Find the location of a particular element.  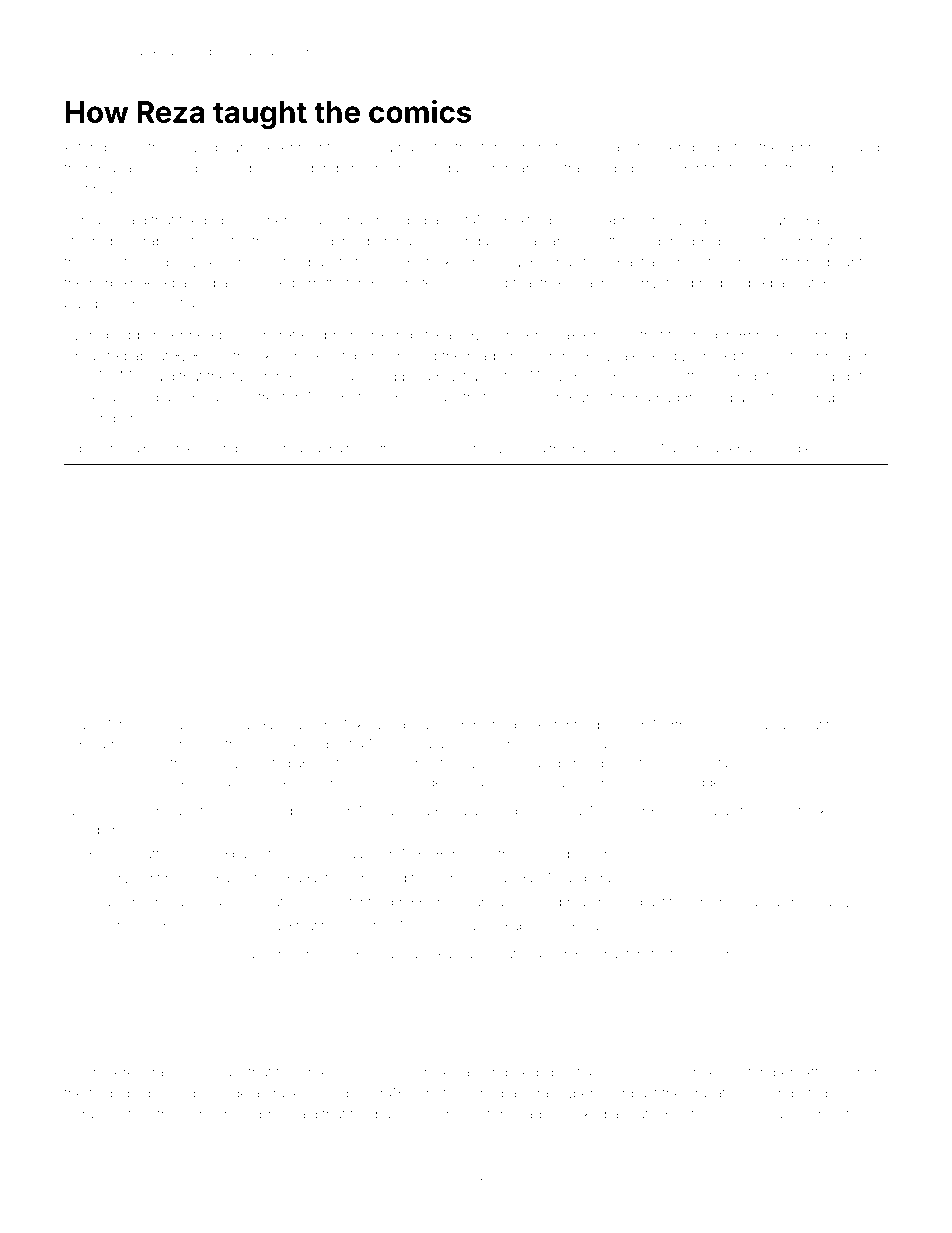

handbag is located at coordinates (598, 450).
